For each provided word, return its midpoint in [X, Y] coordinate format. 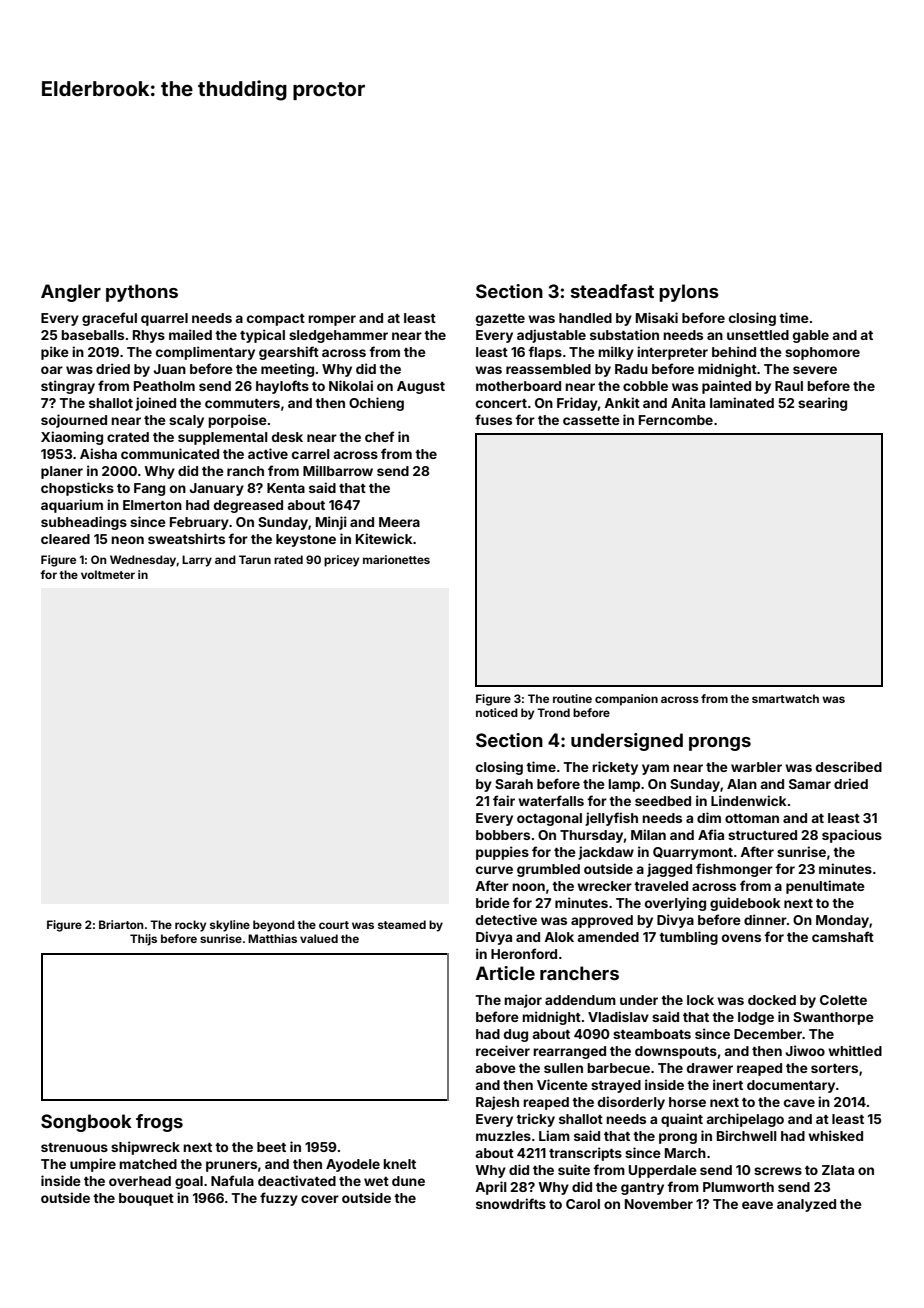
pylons [689, 293]
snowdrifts [511, 1203]
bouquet [146, 1199]
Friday [577, 404]
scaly [186, 421]
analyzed [806, 1205]
